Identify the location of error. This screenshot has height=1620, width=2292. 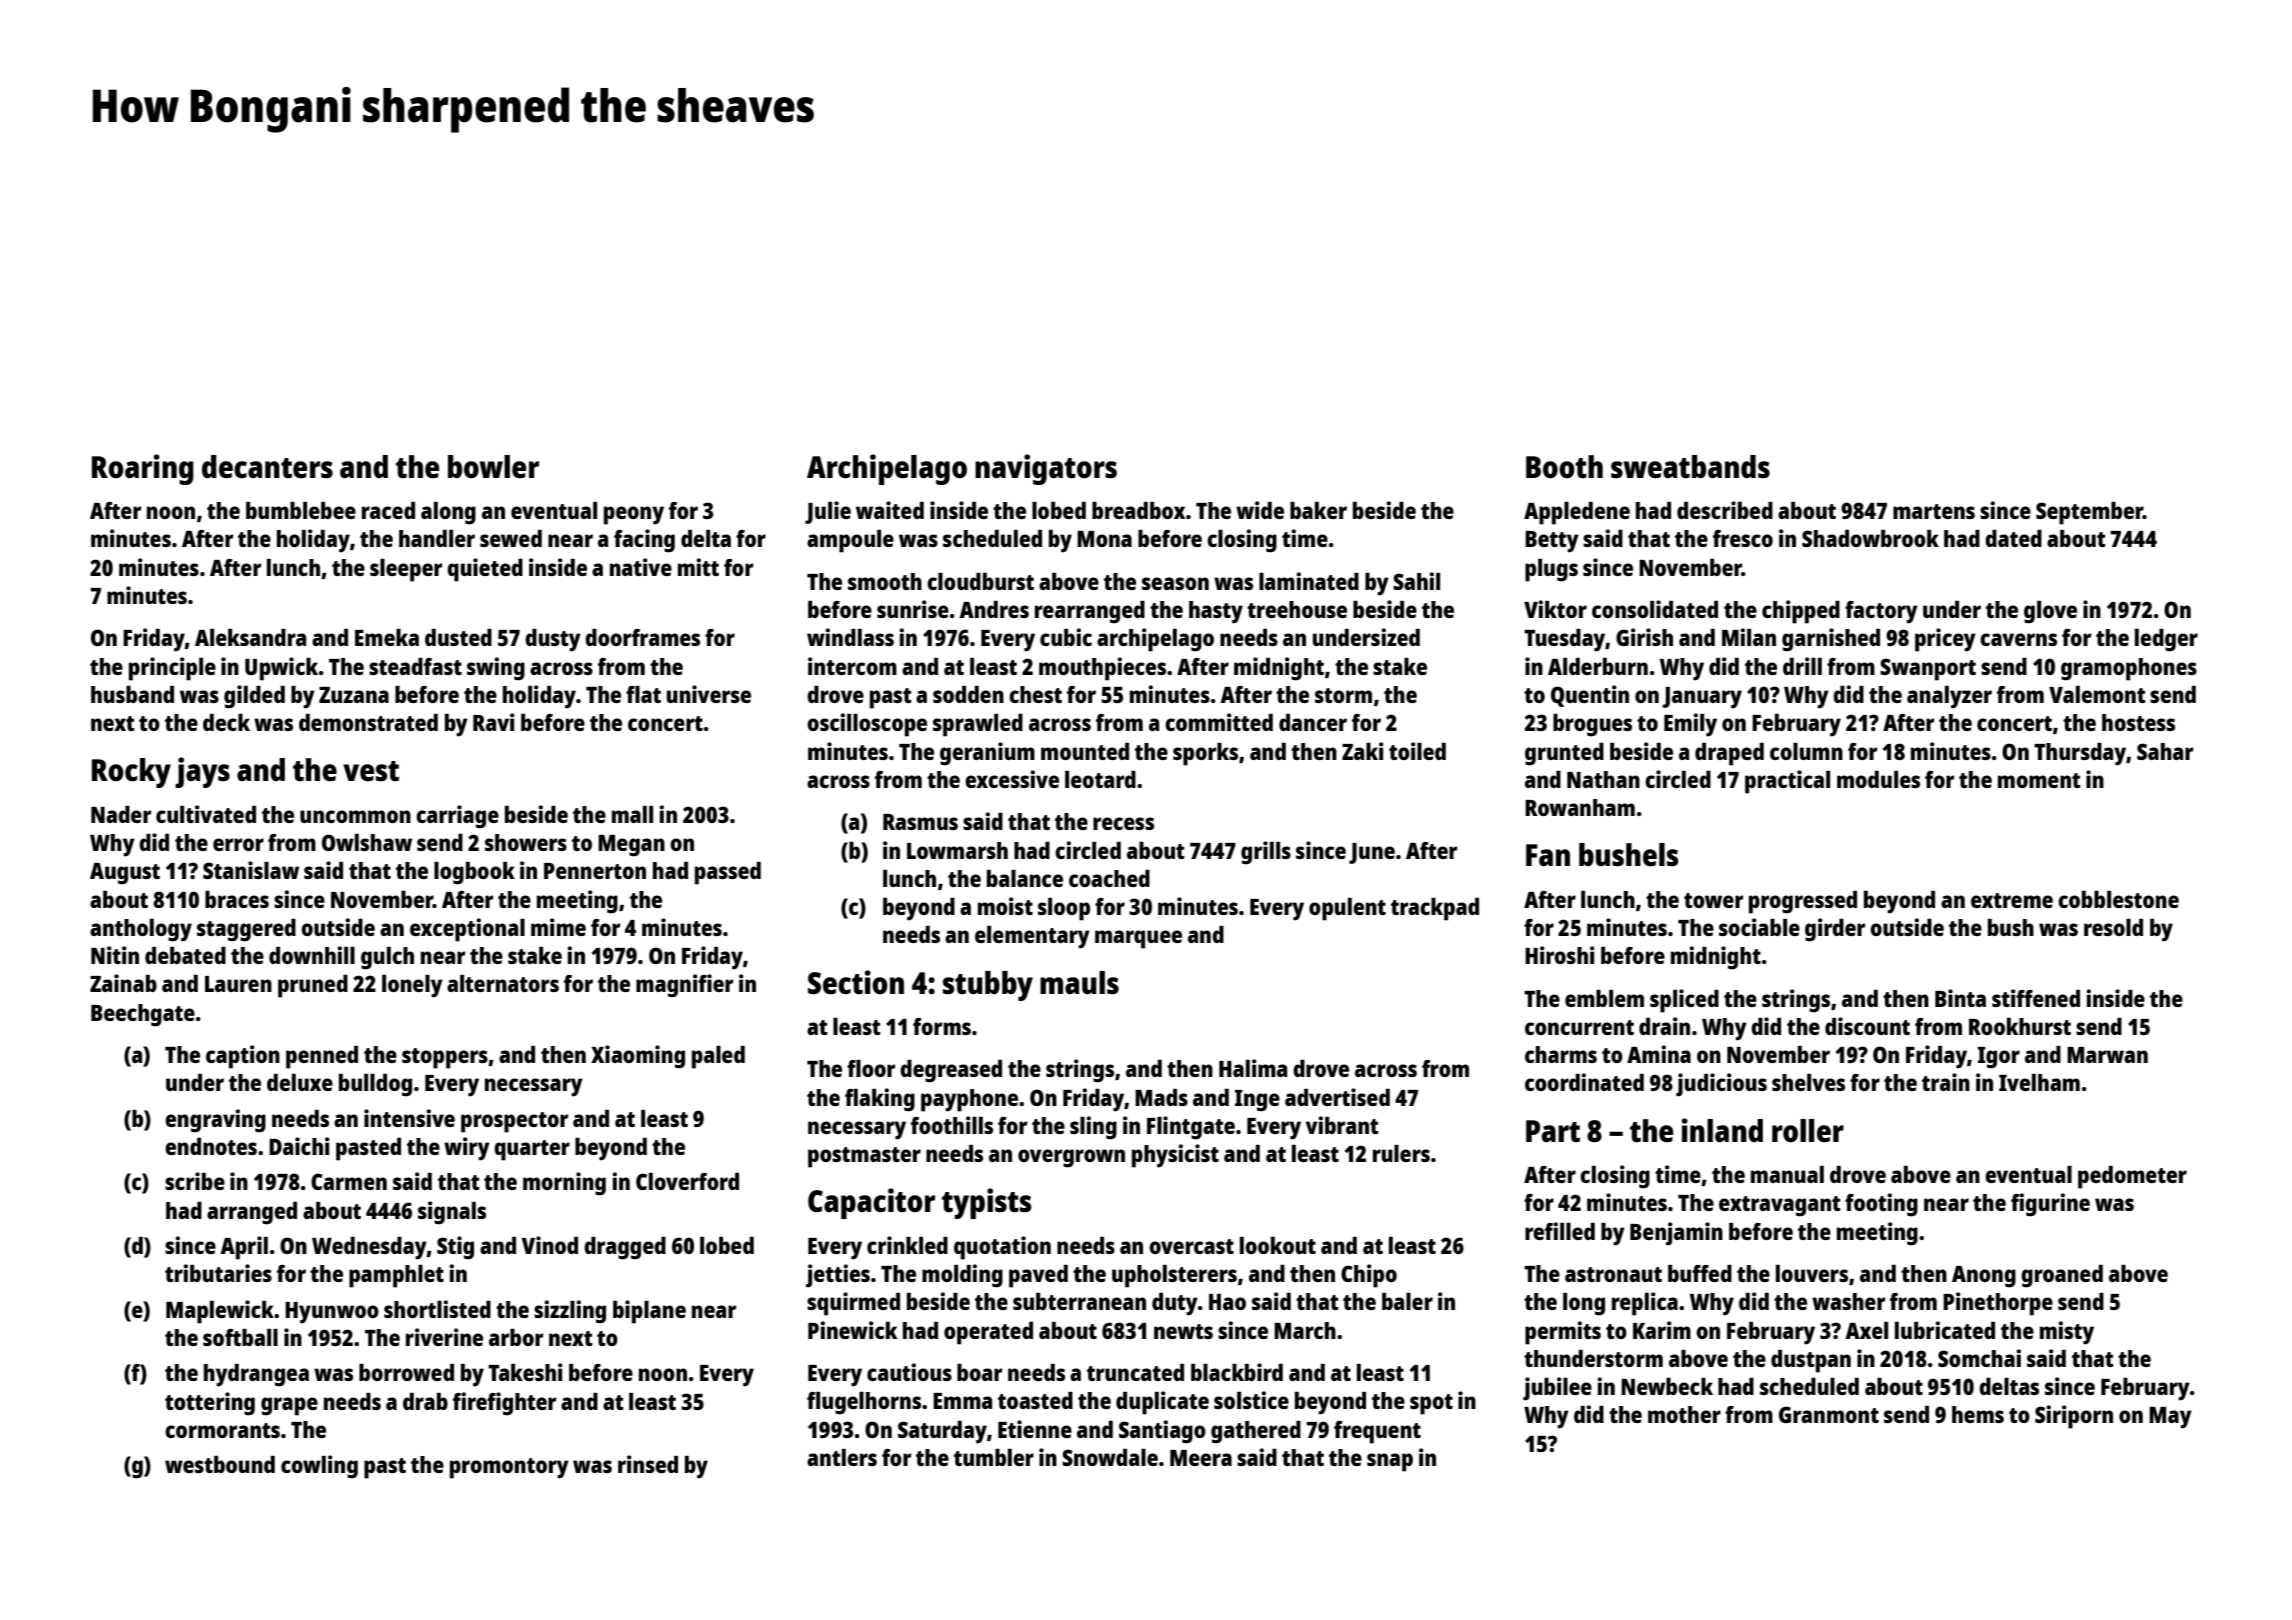
(238, 844).
